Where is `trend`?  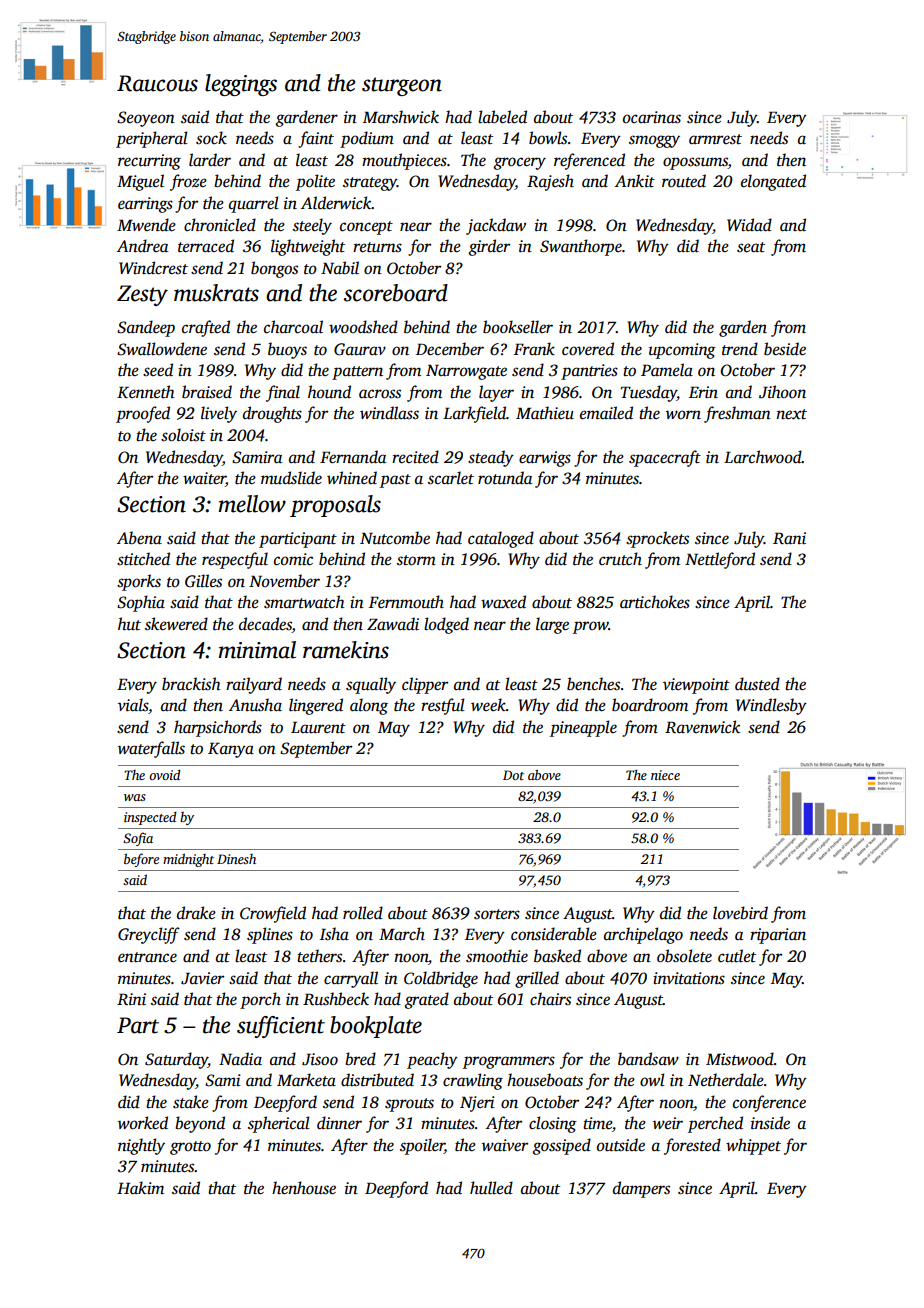
trend is located at coordinates (740, 349).
